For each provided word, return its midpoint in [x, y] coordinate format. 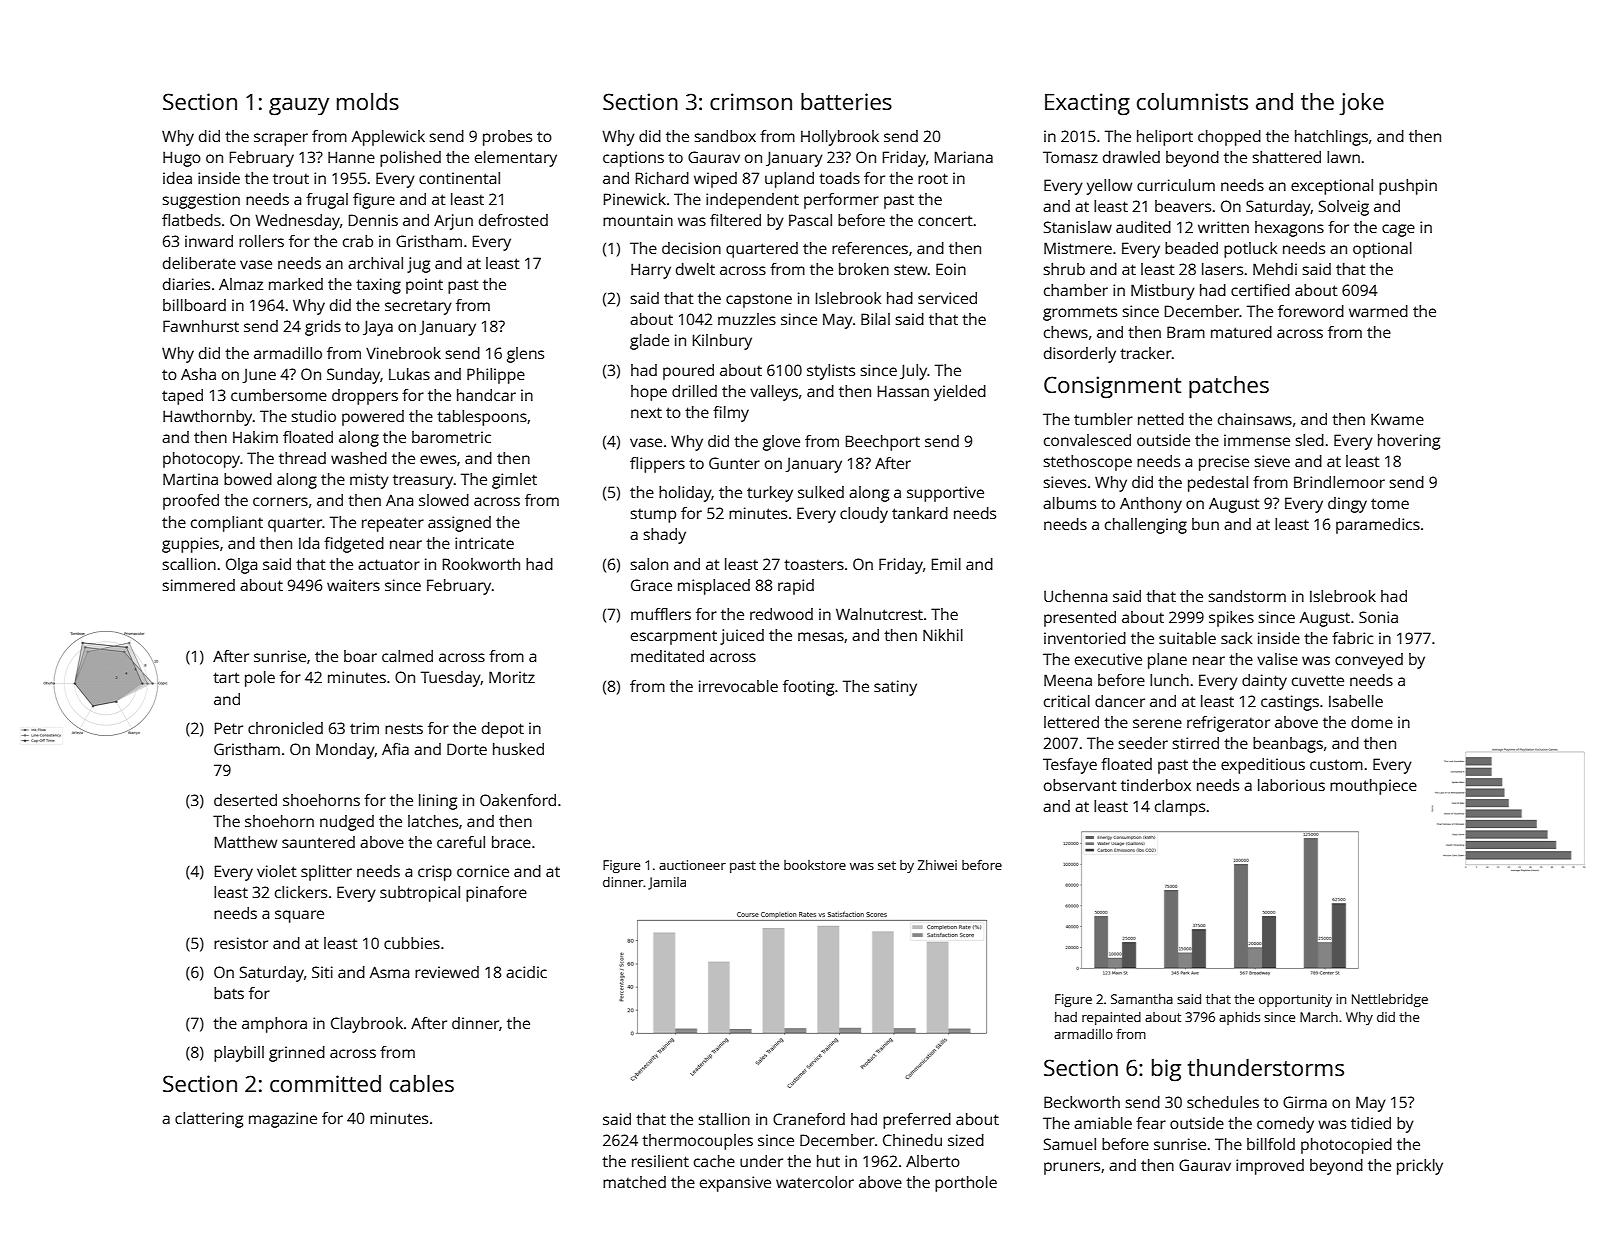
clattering [209, 1120]
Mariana [964, 157]
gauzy [299, 107]
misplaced [714, 587]
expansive [735, 1184]
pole [260, 679]
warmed [1378, 311]
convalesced [1087, 440]
